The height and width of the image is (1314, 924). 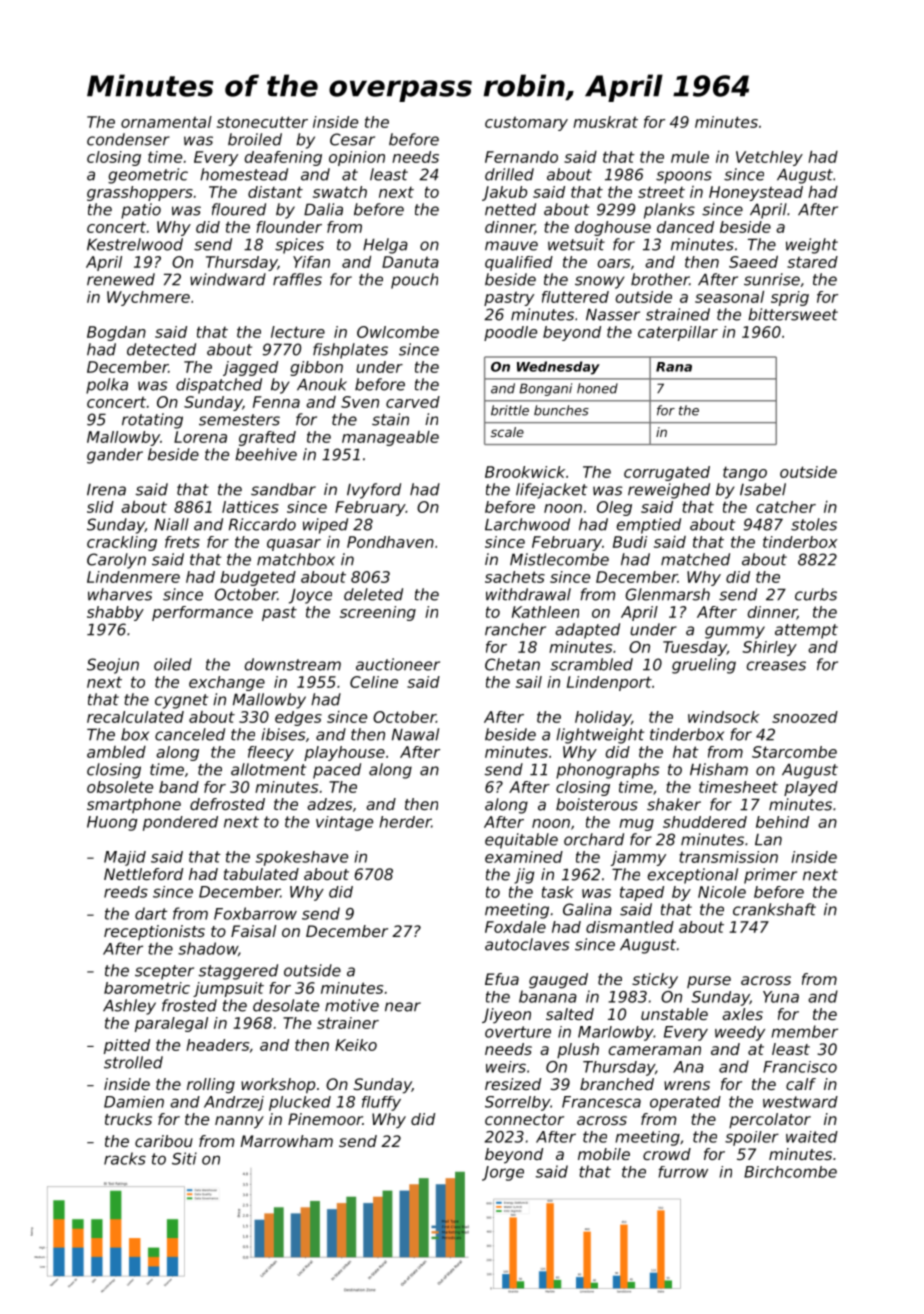 I want to click on Vetchley, so click(x=769, y=158).
